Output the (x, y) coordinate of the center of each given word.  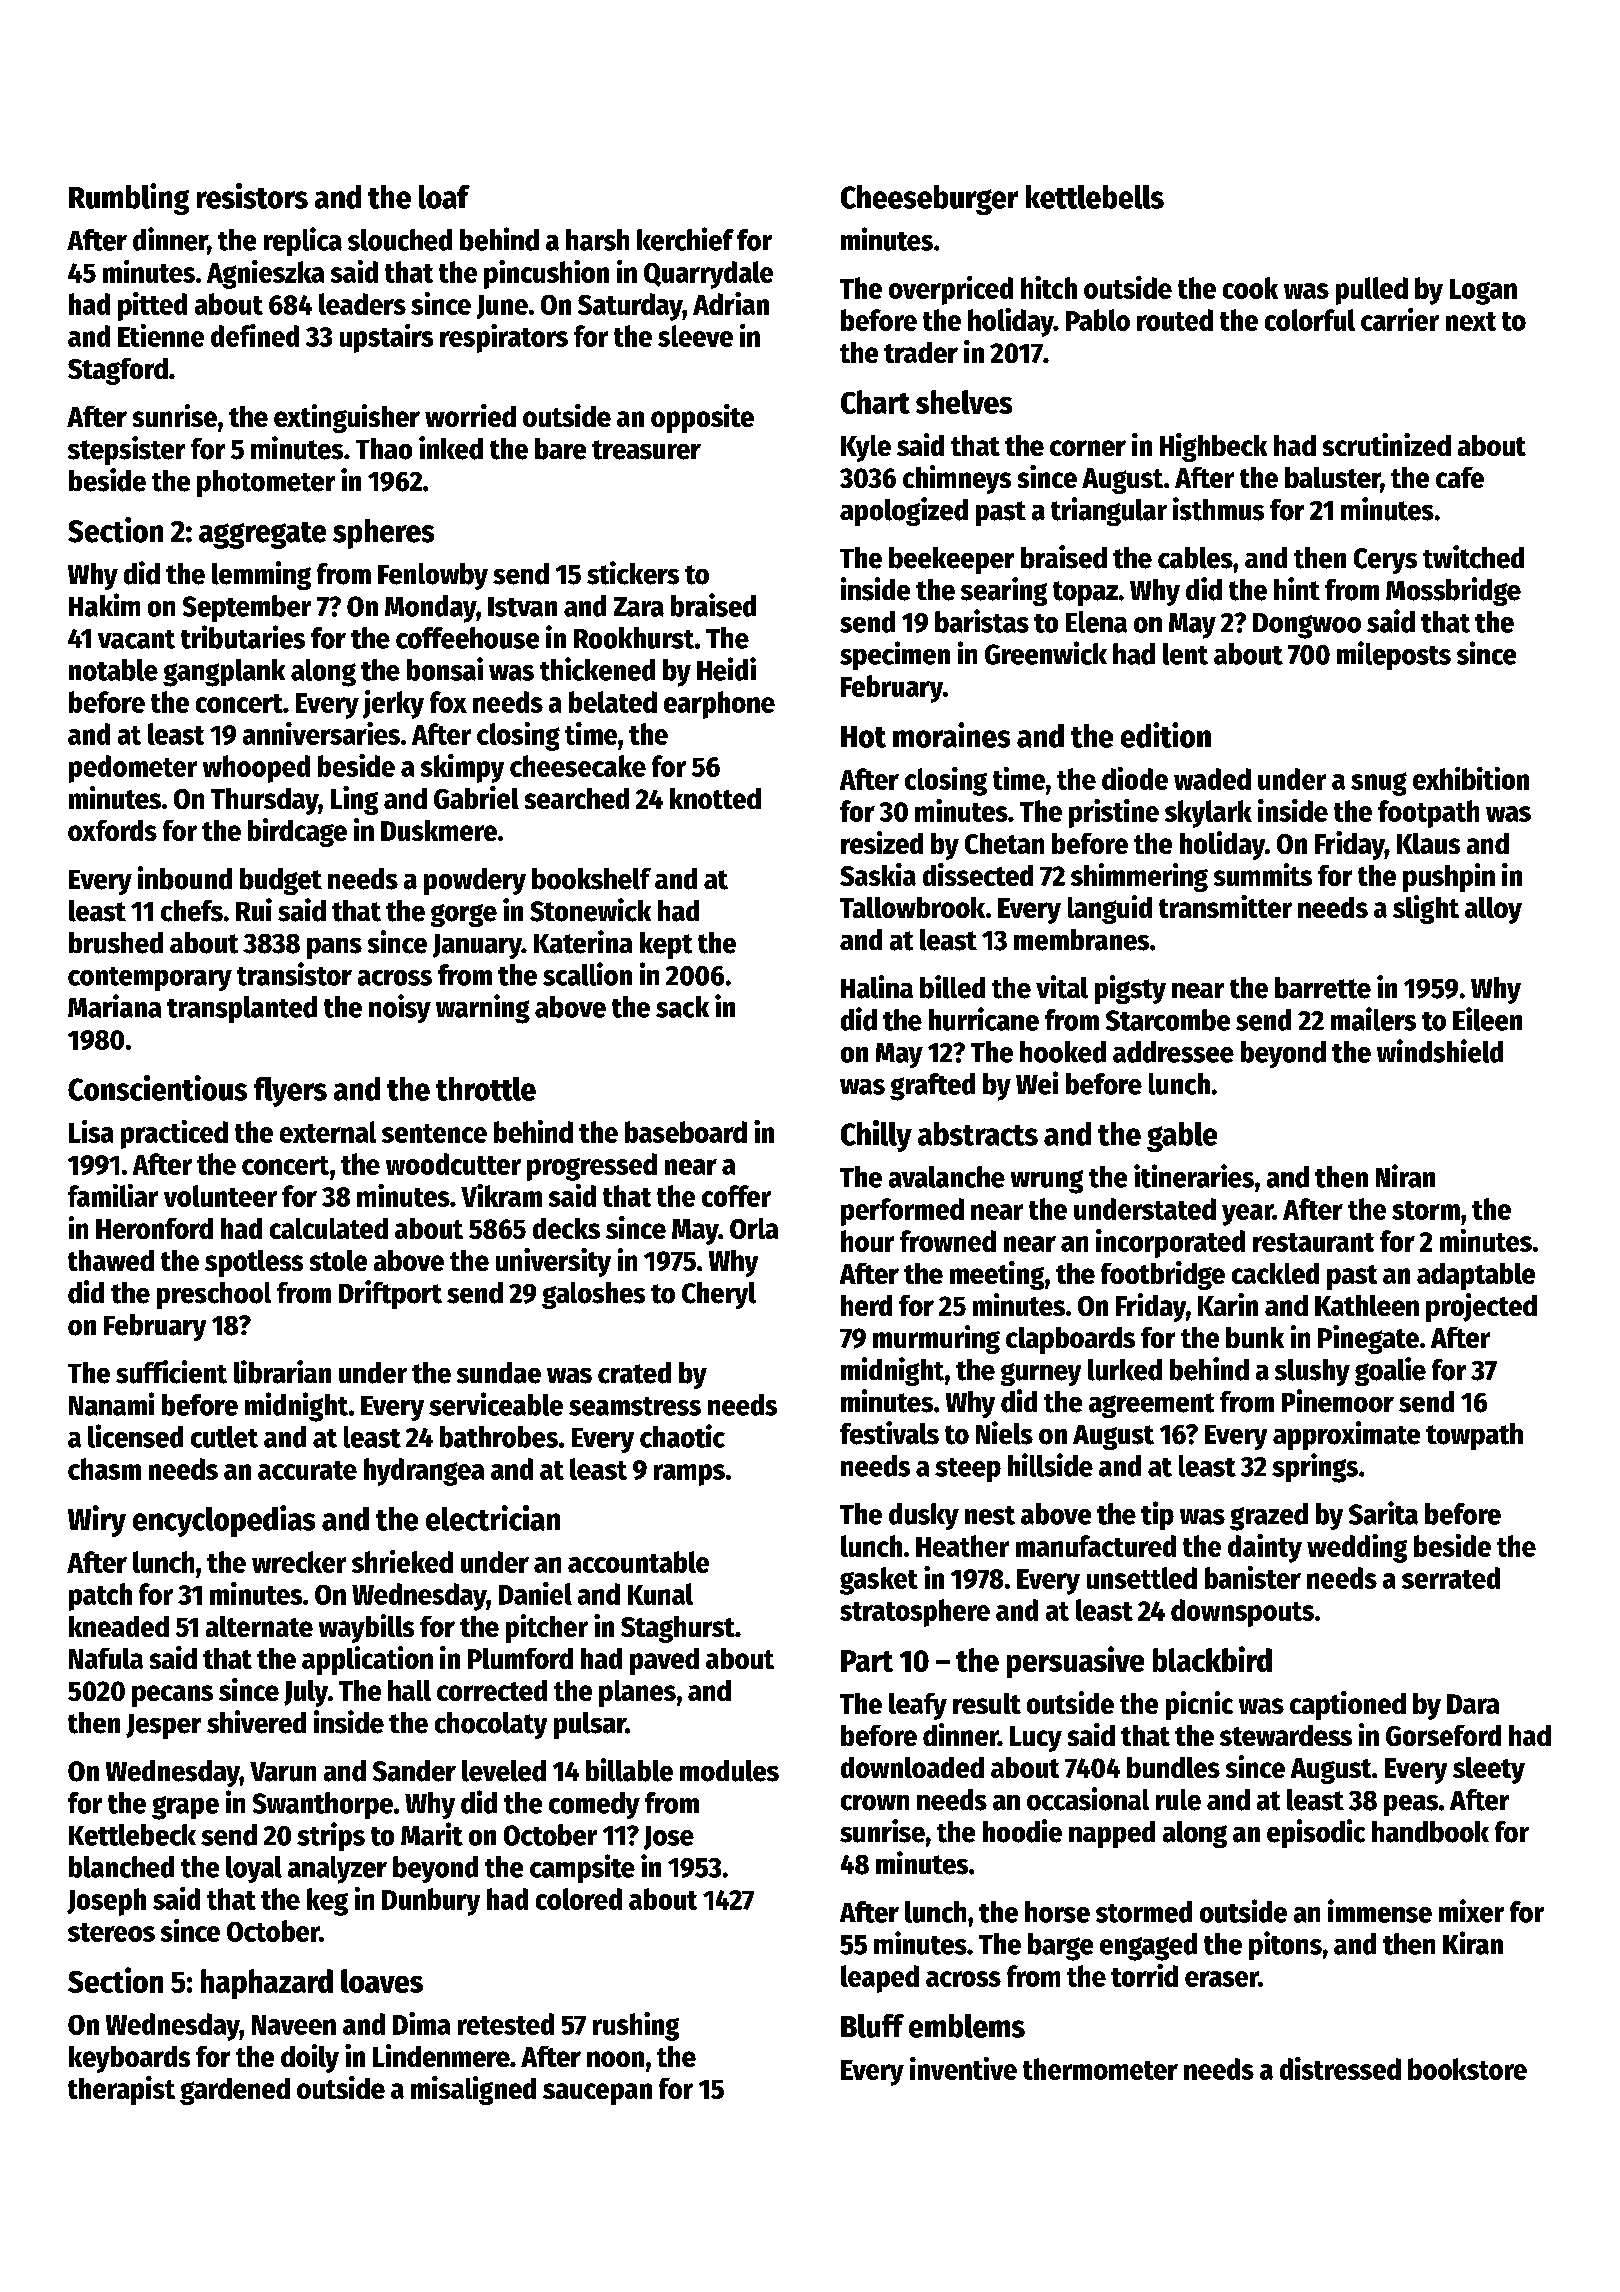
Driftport (390, 1294)
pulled (1372, 291)
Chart (875, 402)
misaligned (473, 2090)
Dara (1473, 1704)
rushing (636, 2026)
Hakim (104, 605)
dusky (924, 1516)
